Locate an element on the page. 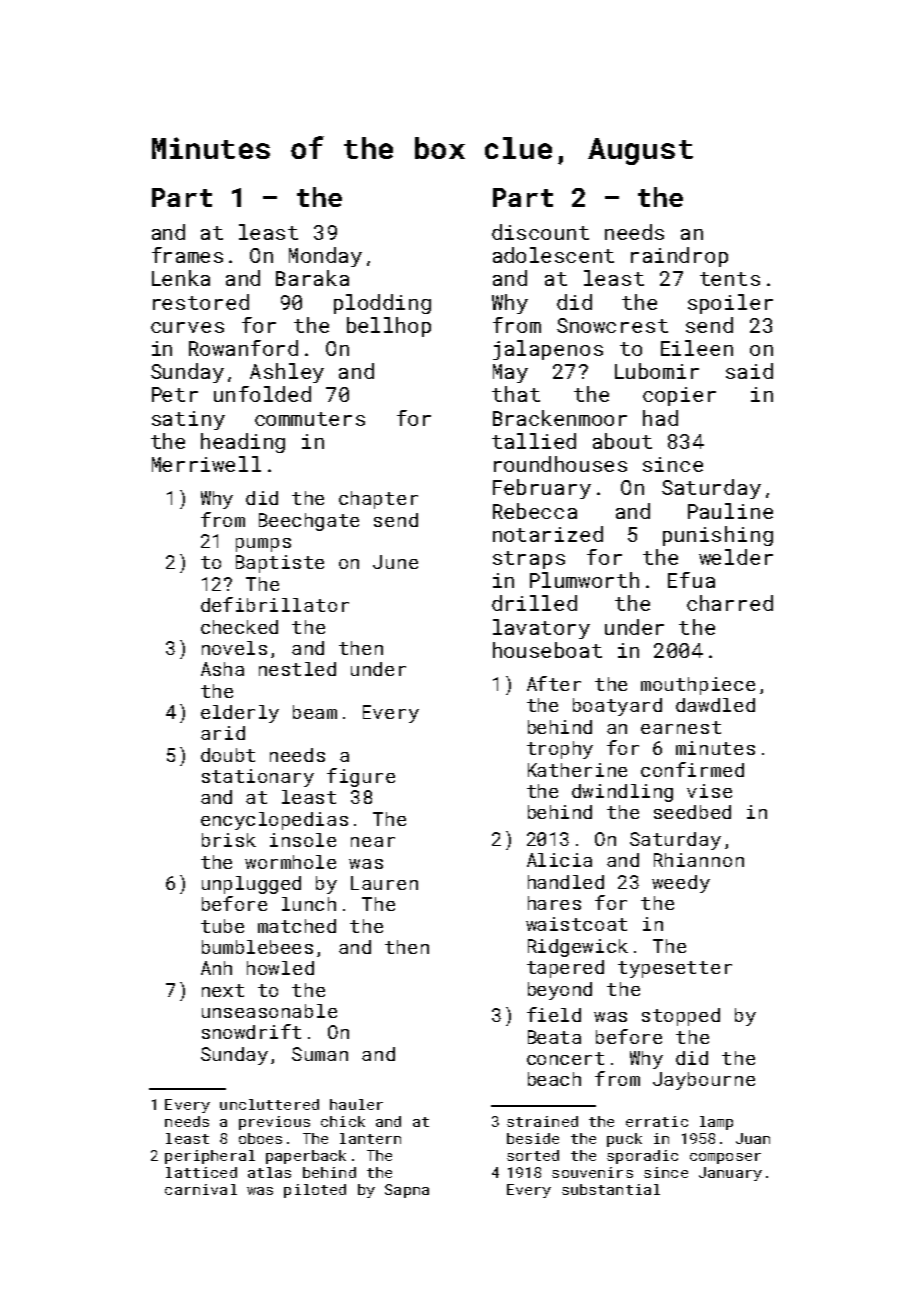  piloted is located at coordinates (315, 1191).
